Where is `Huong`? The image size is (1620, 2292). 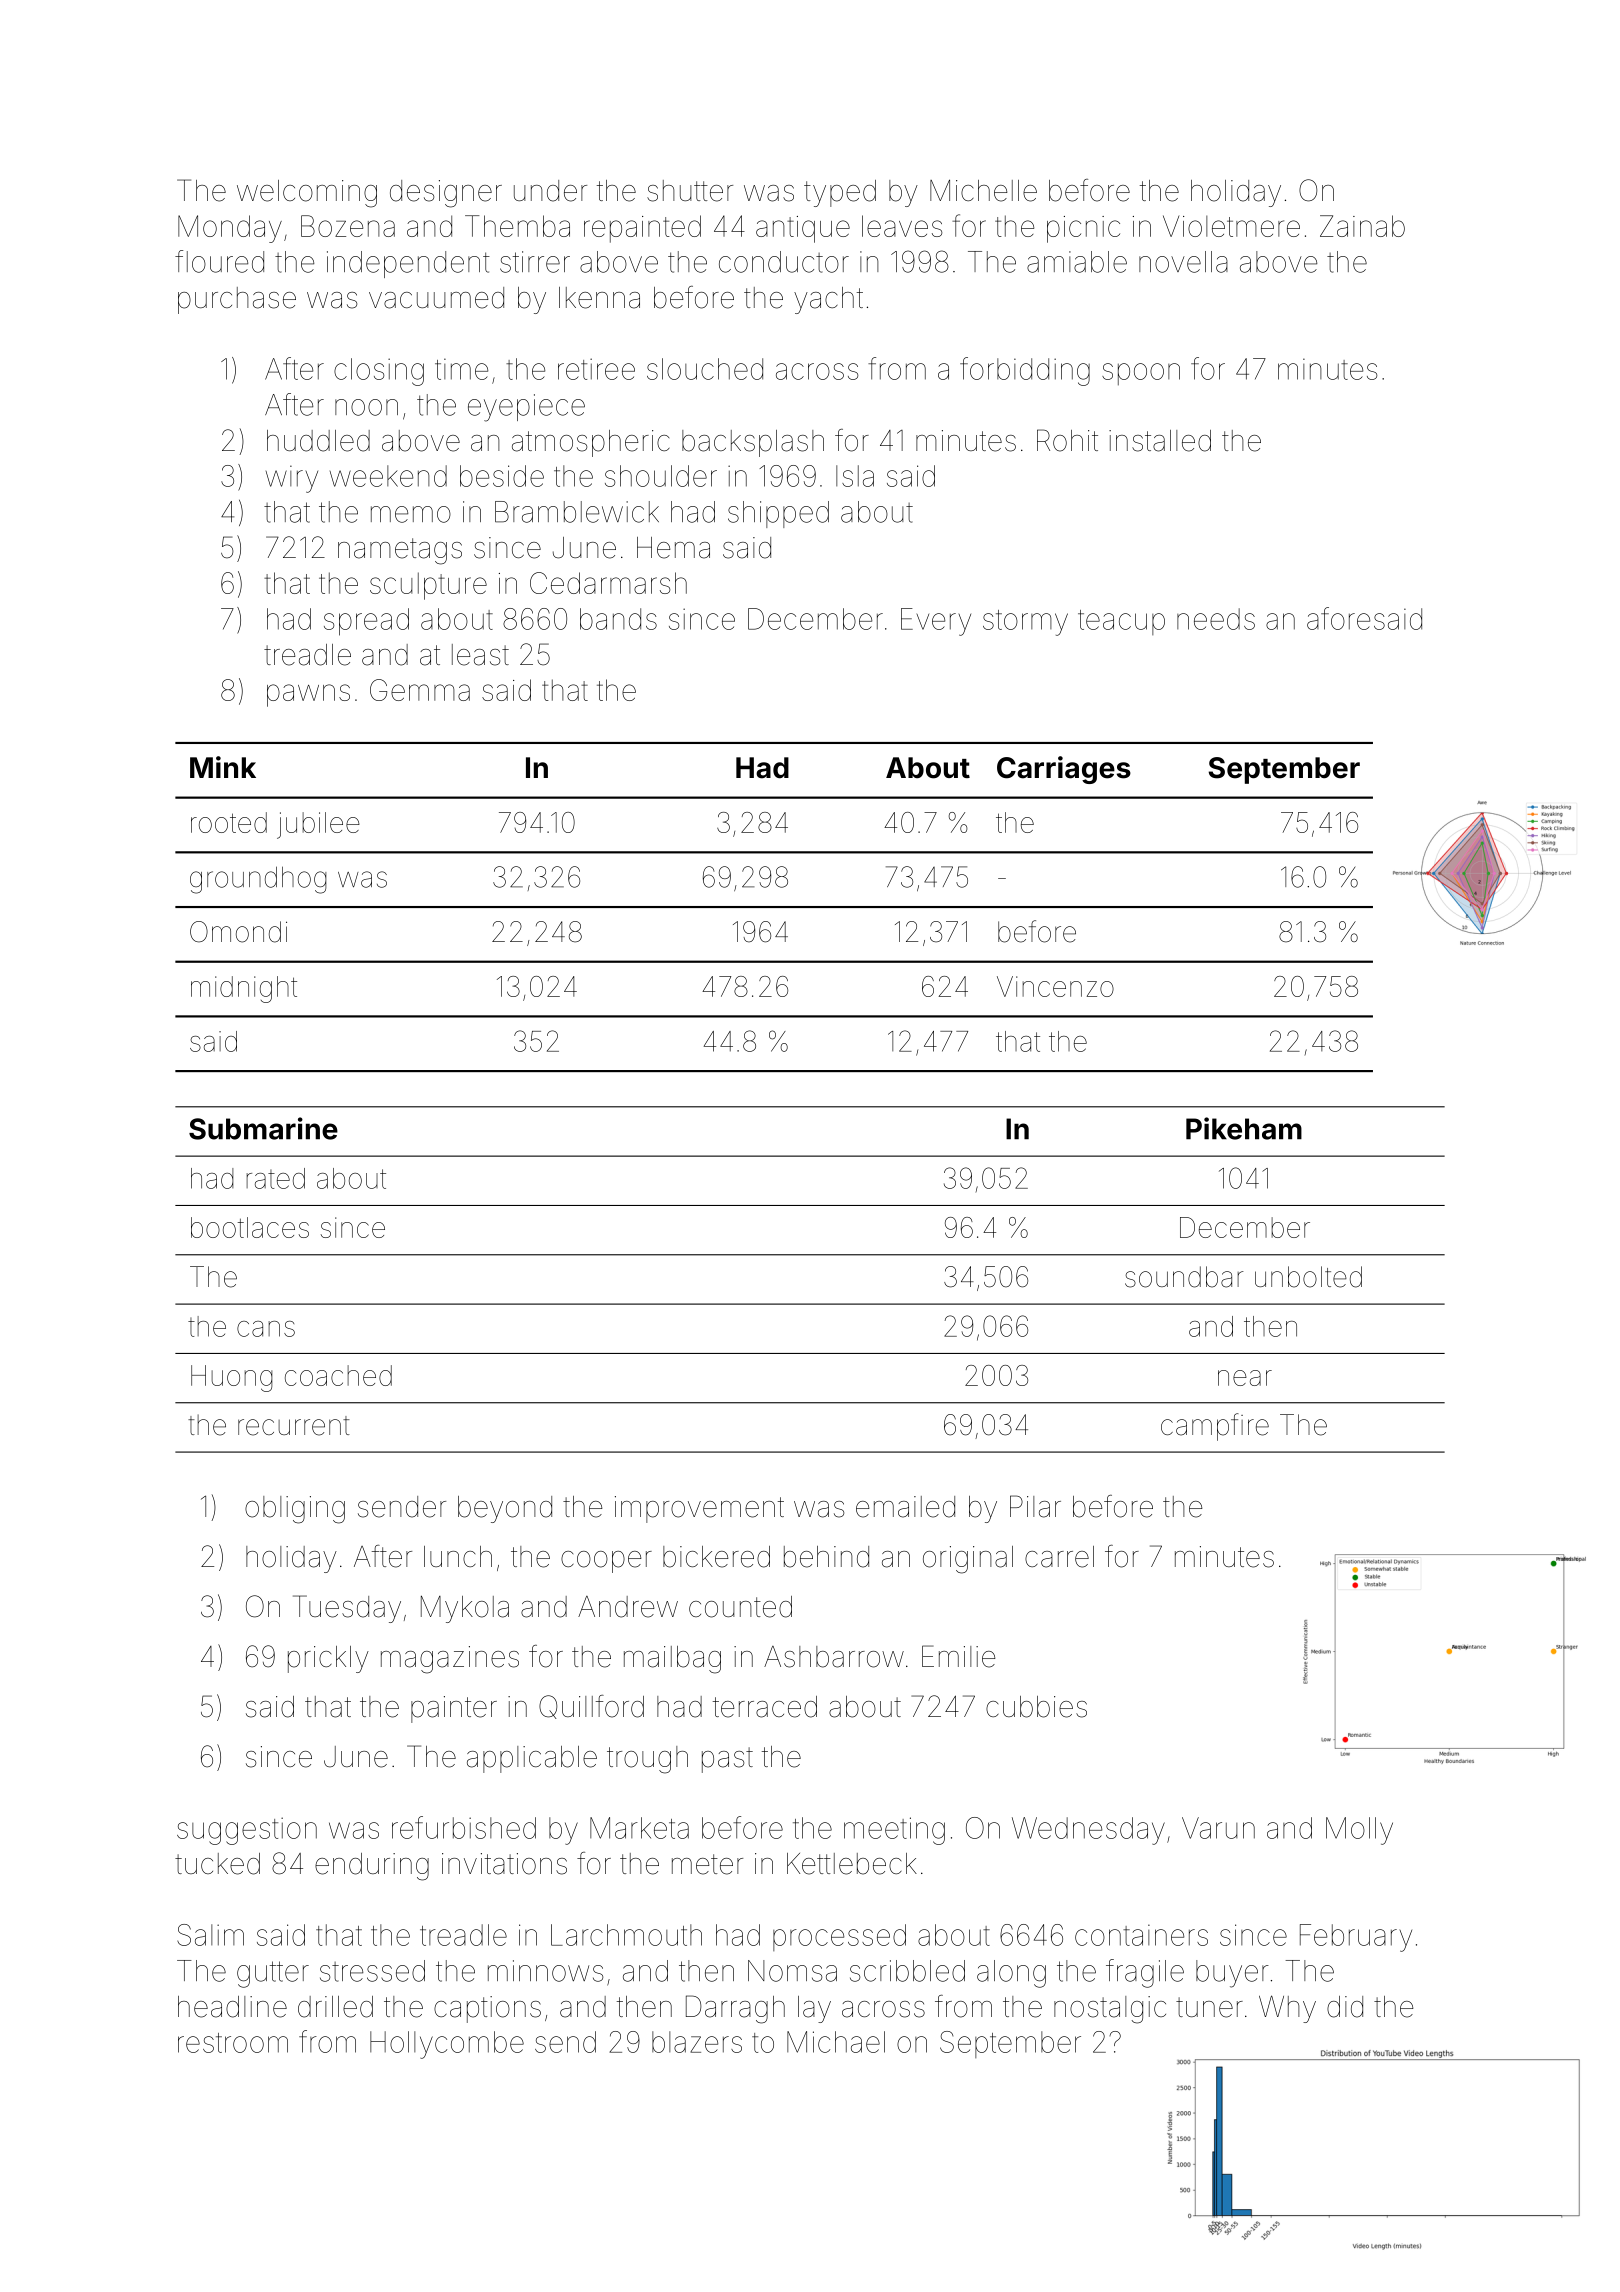 Huong is located at coordinates (232, 1378).
